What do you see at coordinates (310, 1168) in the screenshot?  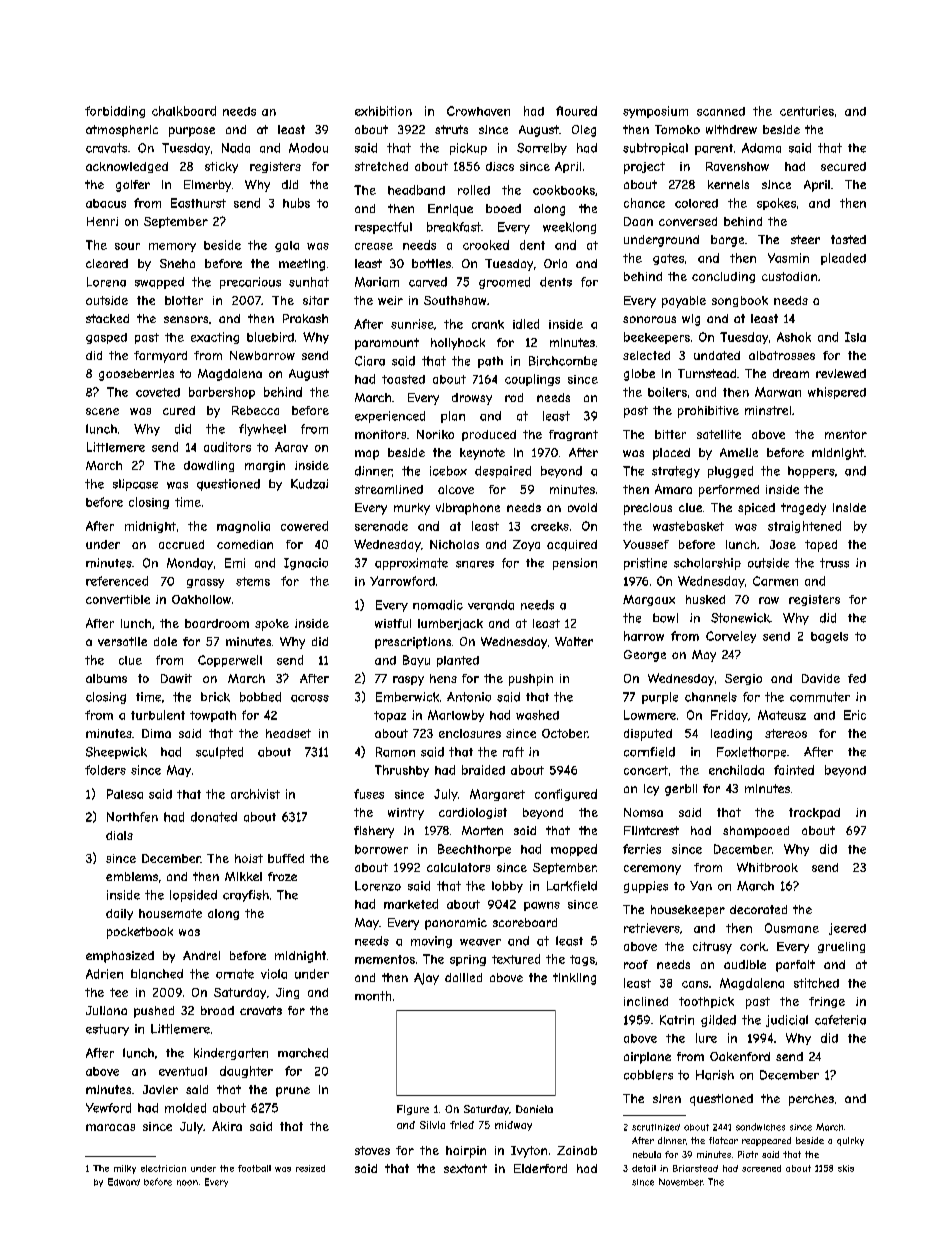 I see `resized` at bounding box center [310, 1168].
